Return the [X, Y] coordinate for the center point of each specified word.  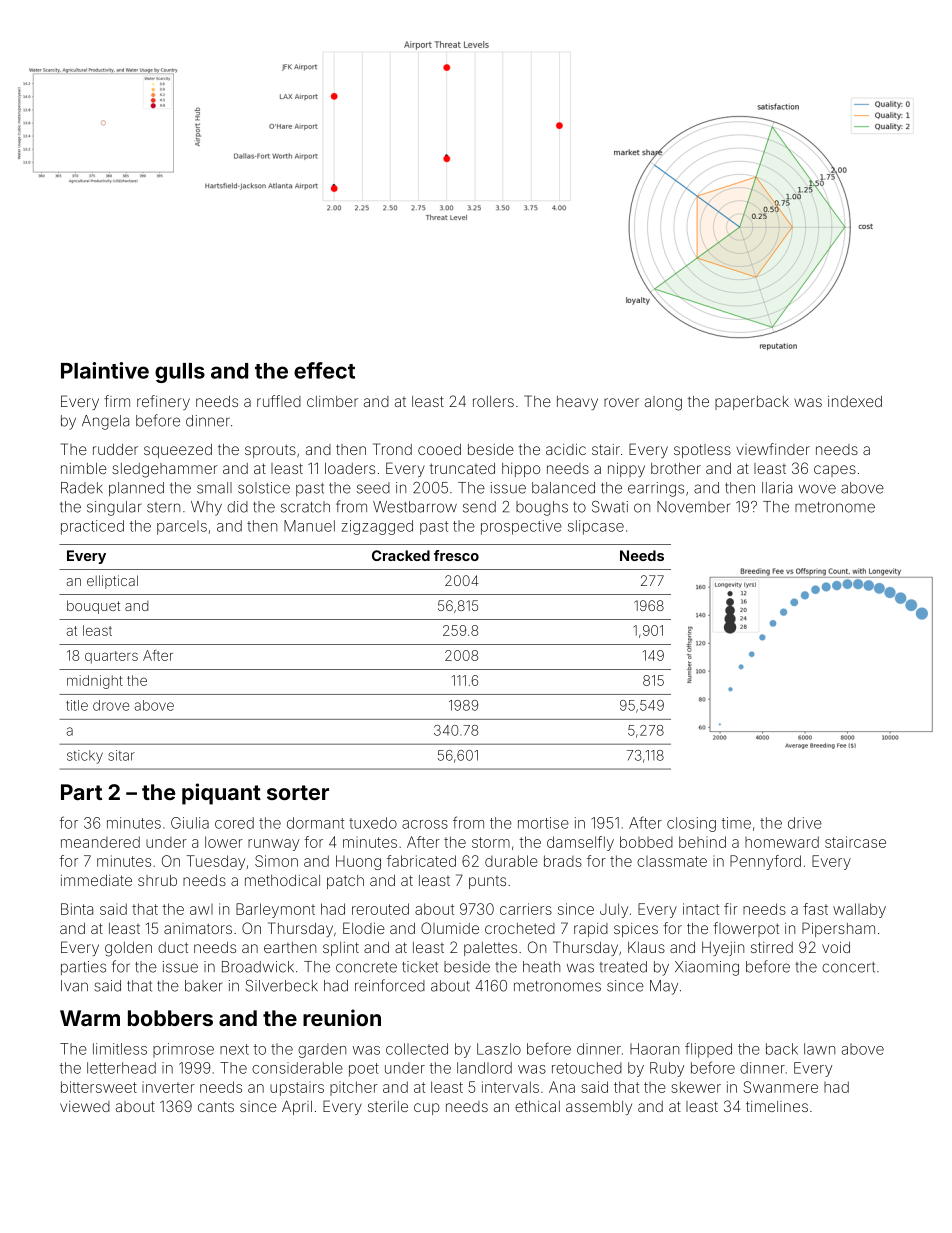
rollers [493, 401]
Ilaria [777, 488]
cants [216, 1106]
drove [111, 705]
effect [324, 370]
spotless [702, 451]
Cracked [401, 555]
